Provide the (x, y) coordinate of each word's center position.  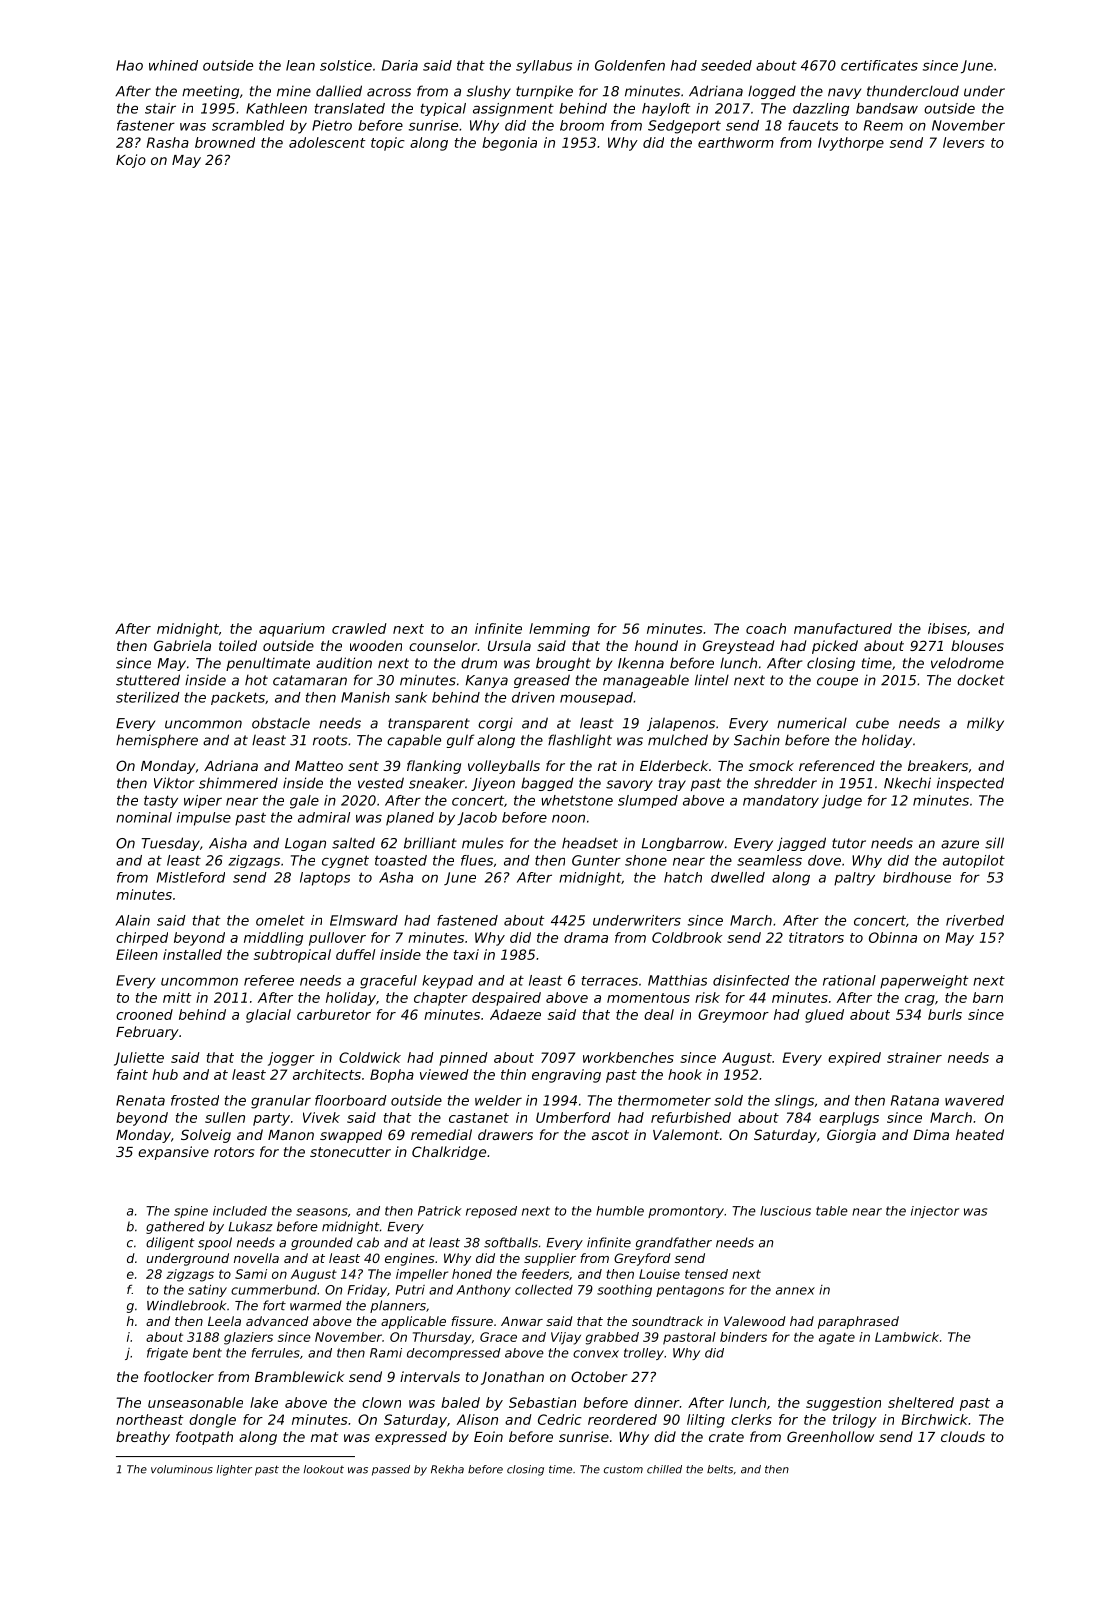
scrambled (248, 125)
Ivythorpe (851, 144)
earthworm (736, 142)
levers (964, 142)
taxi (466, 954)
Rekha (447, 1469)
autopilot (974, 861)
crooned (144, 1014)
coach (766, 628)
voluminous (182, 1469)
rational (849, 980)
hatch (683, 877)
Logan (305, 844)
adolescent (327, 142)
